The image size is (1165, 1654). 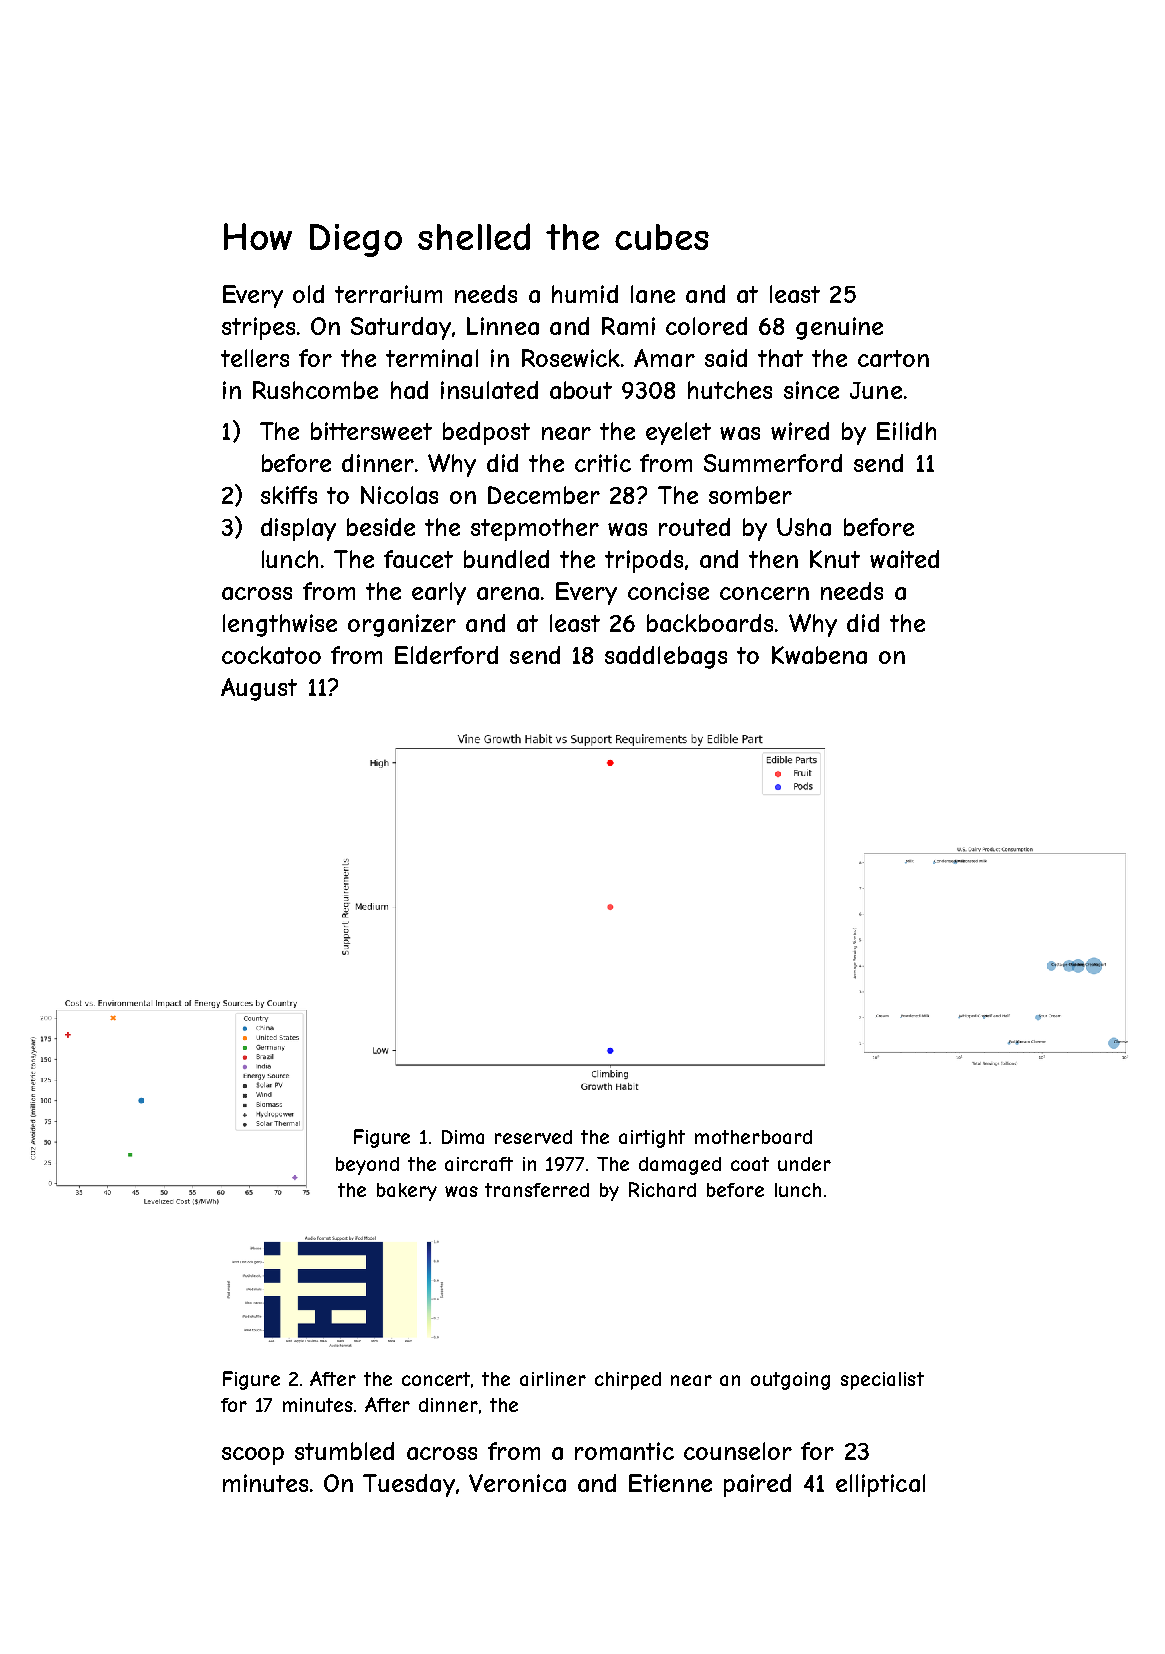 I want to click on genuine, so click(x=839, y=328).
